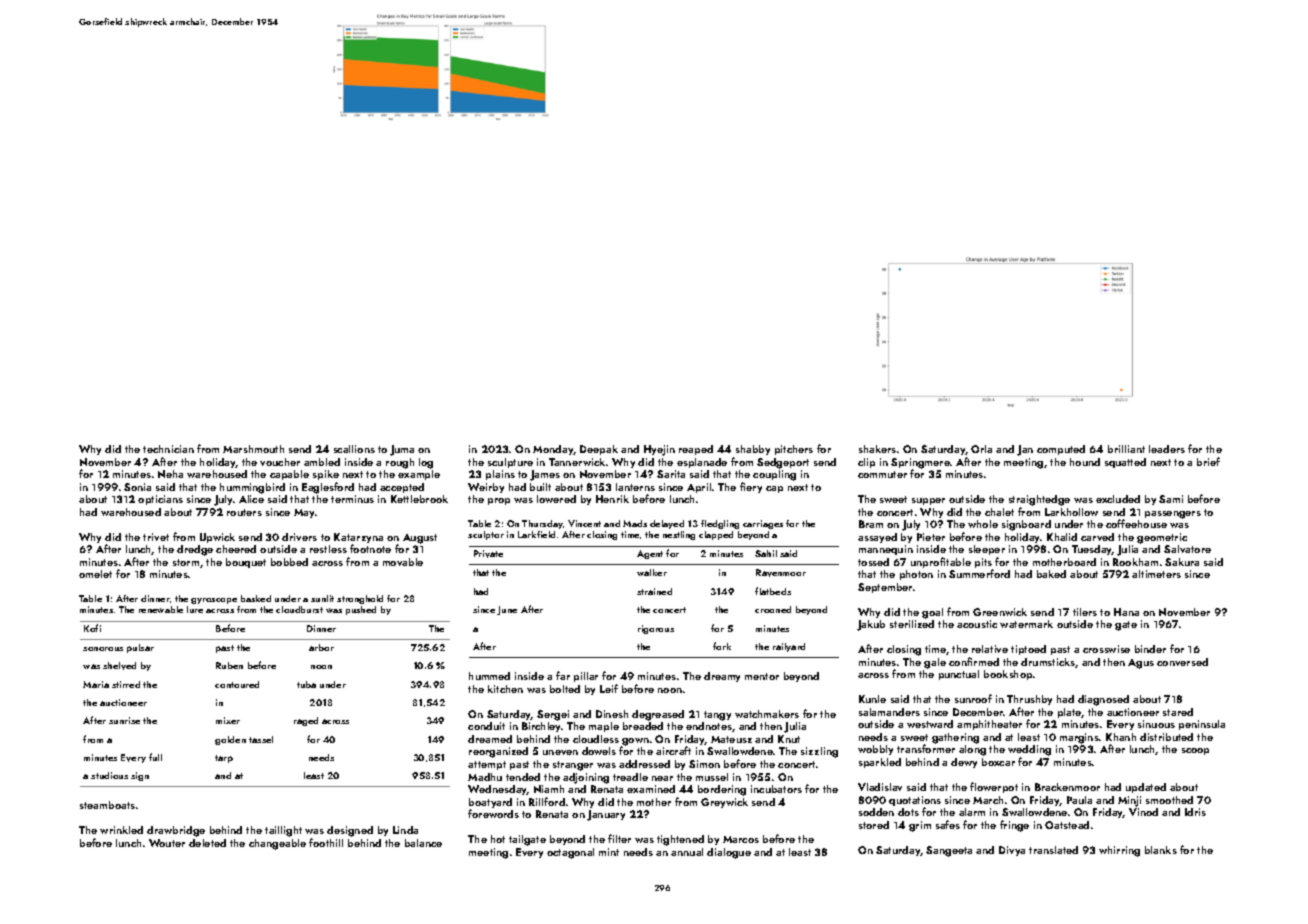 The height and width of the document is (924, 1308). What do you see at coordinates (875, 750) in the document?
I see `wobbly` at bounding box center [875, 750].
